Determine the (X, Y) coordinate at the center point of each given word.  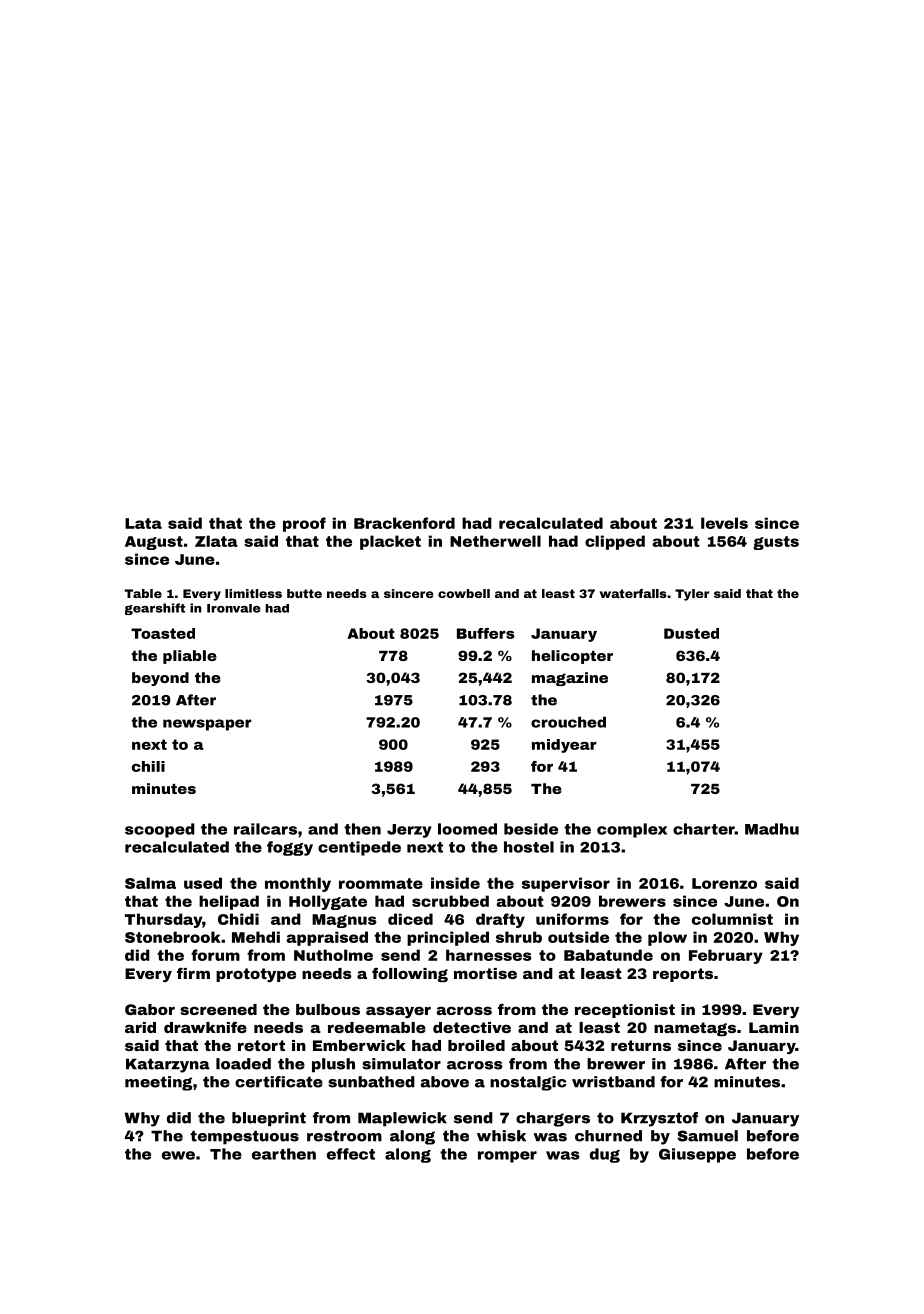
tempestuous (244, 1137)
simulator (401, 1064)
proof (304, 524)
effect (351, 1154)
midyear (564, 746)
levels (724, 523)
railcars (265, 829)
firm (193, 973)
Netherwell (495, 541)
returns (641, 1045)
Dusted (691, 633)
